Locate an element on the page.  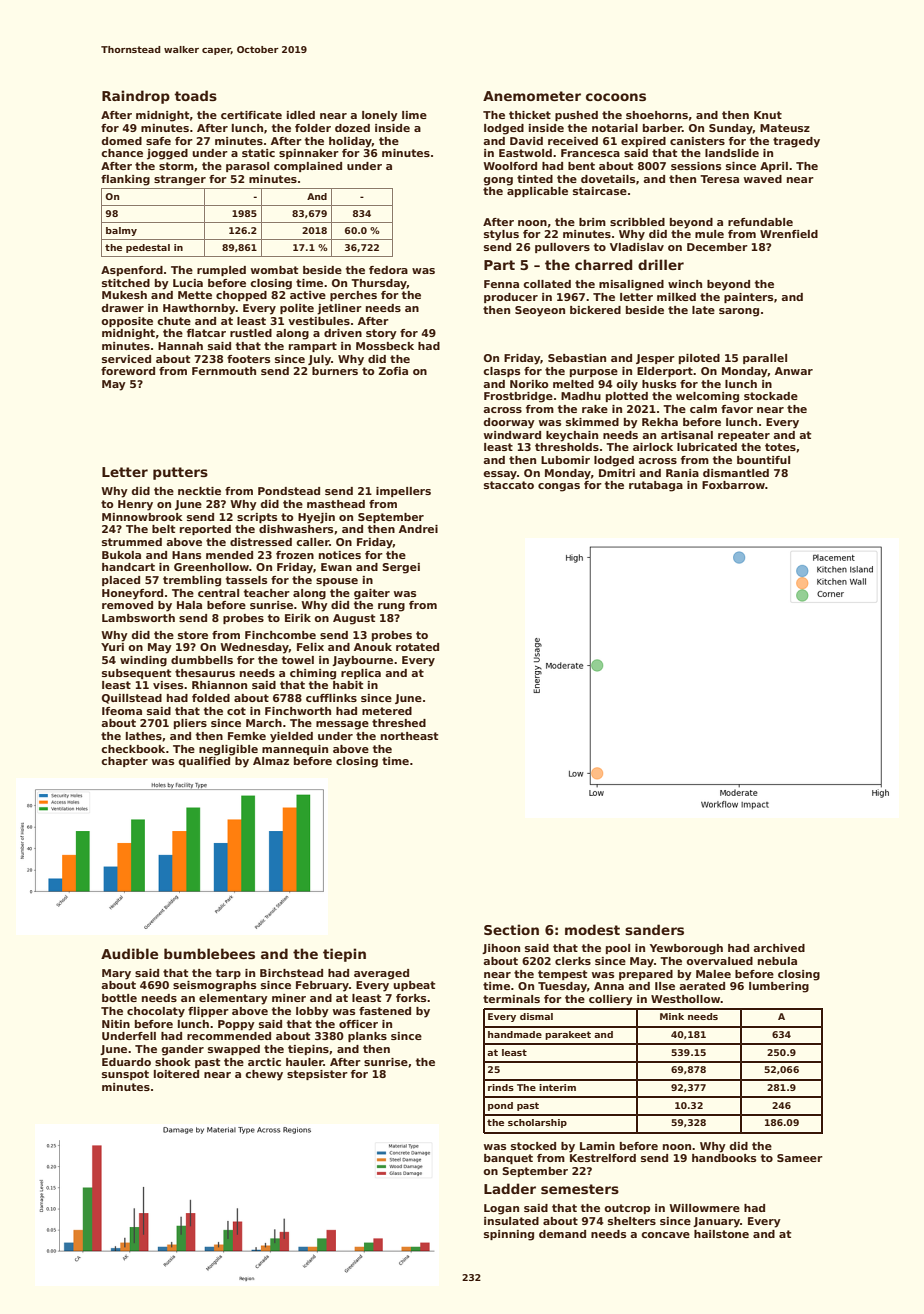
cocoons is located at coordinates (616, 97).
